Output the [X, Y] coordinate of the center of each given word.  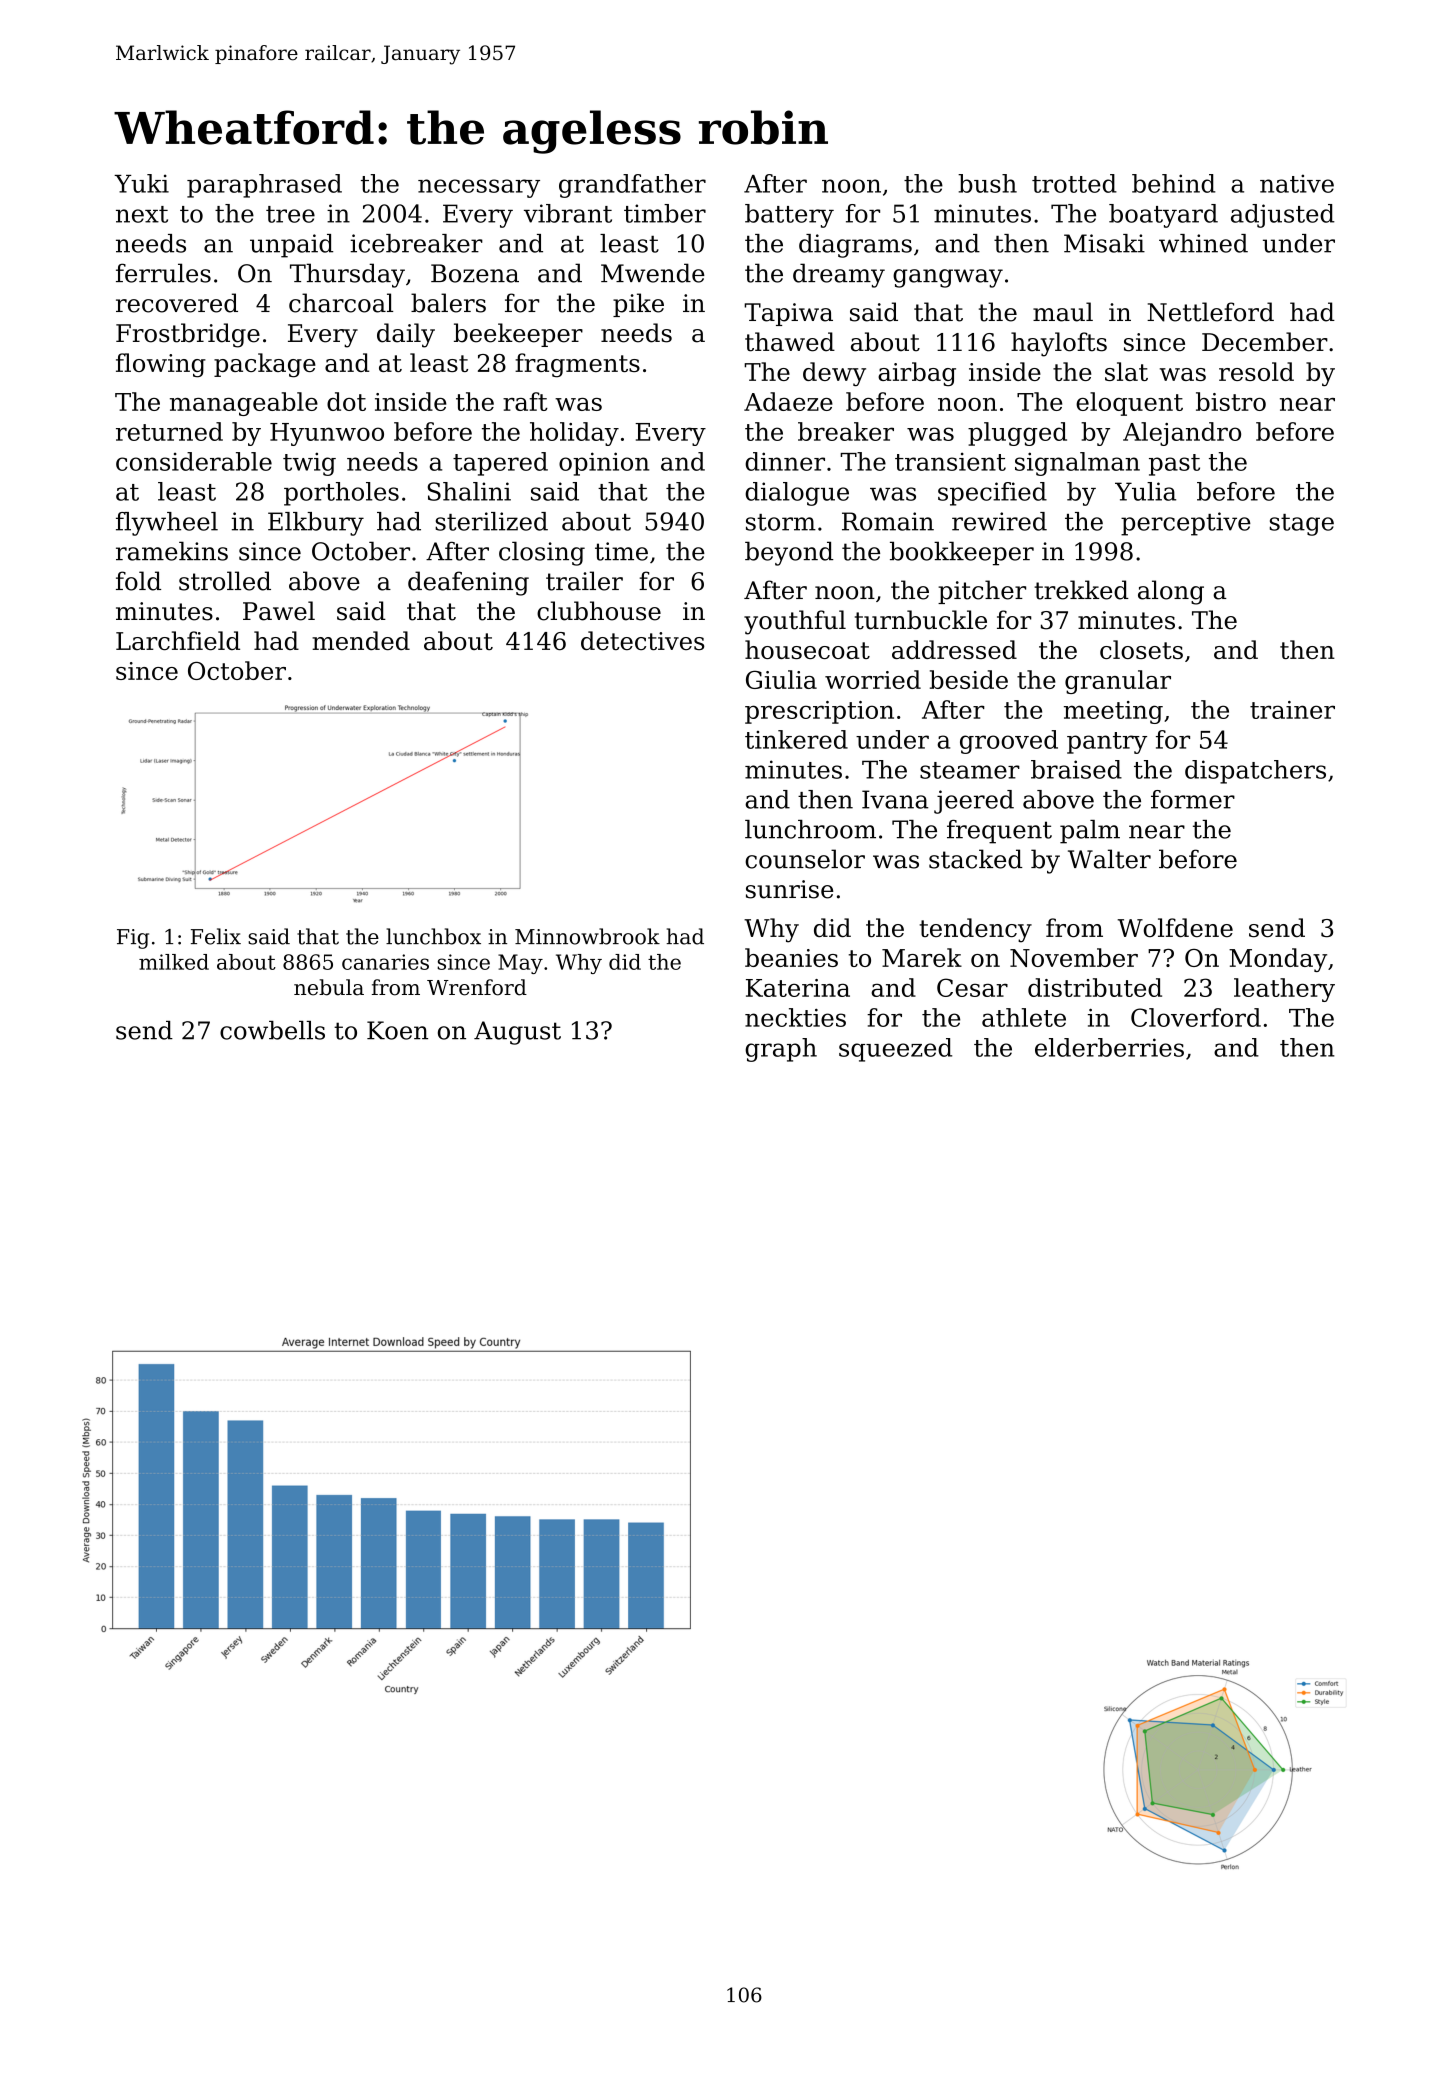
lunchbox [433, 936]
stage [1302, 525]
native [1297, 183]
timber [665, 213]
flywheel [167, 524]
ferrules [163, 273]
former [1193, 799]
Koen [397, 1030]
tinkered [796, 739]
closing [542, 553]
